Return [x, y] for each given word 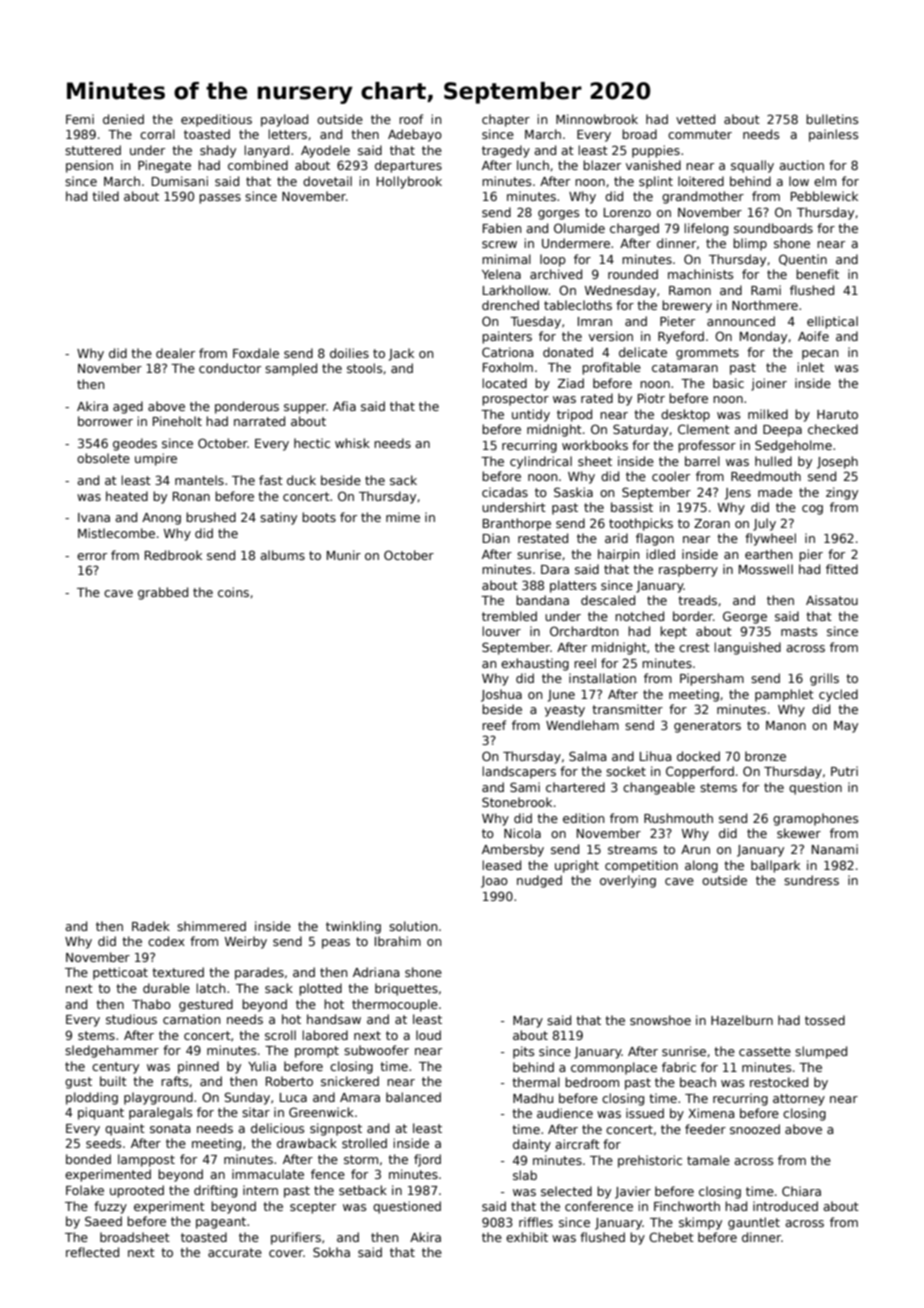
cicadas [505, 492]
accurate [235, 1252]
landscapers [519, 772]
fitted [842, 569]
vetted [695, 119]
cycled [838, 695]
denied [123, 119]
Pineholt [177, 421]
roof [411, 119]
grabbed [163, 593]
